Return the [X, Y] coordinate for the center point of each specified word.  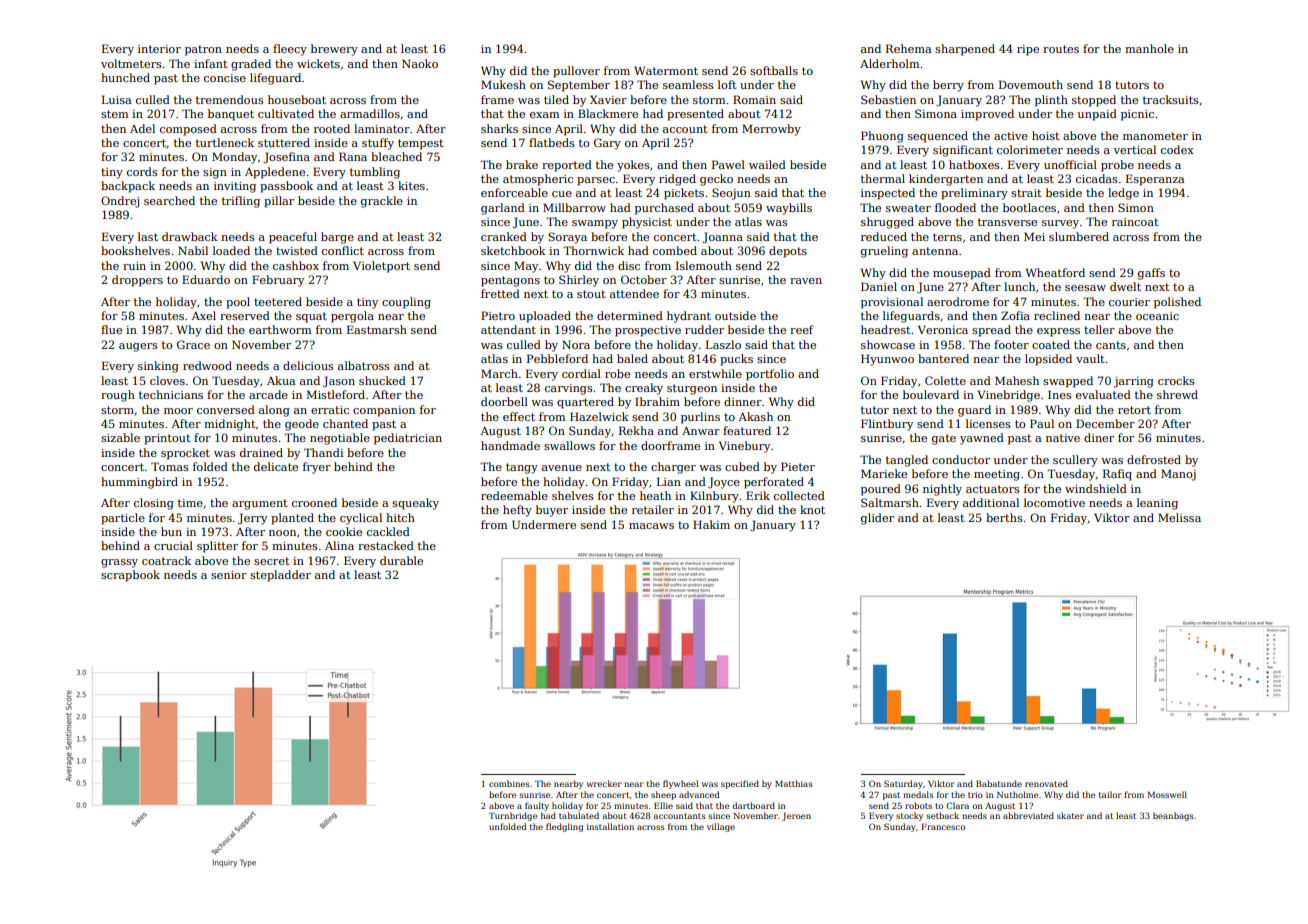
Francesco [943, 827]
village [721, 827]
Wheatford [1055, 272]
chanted [345, 423]
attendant [508, 329]
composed [188, 130]
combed [675, 250]
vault [1090, 358]
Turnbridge [513, 816]
